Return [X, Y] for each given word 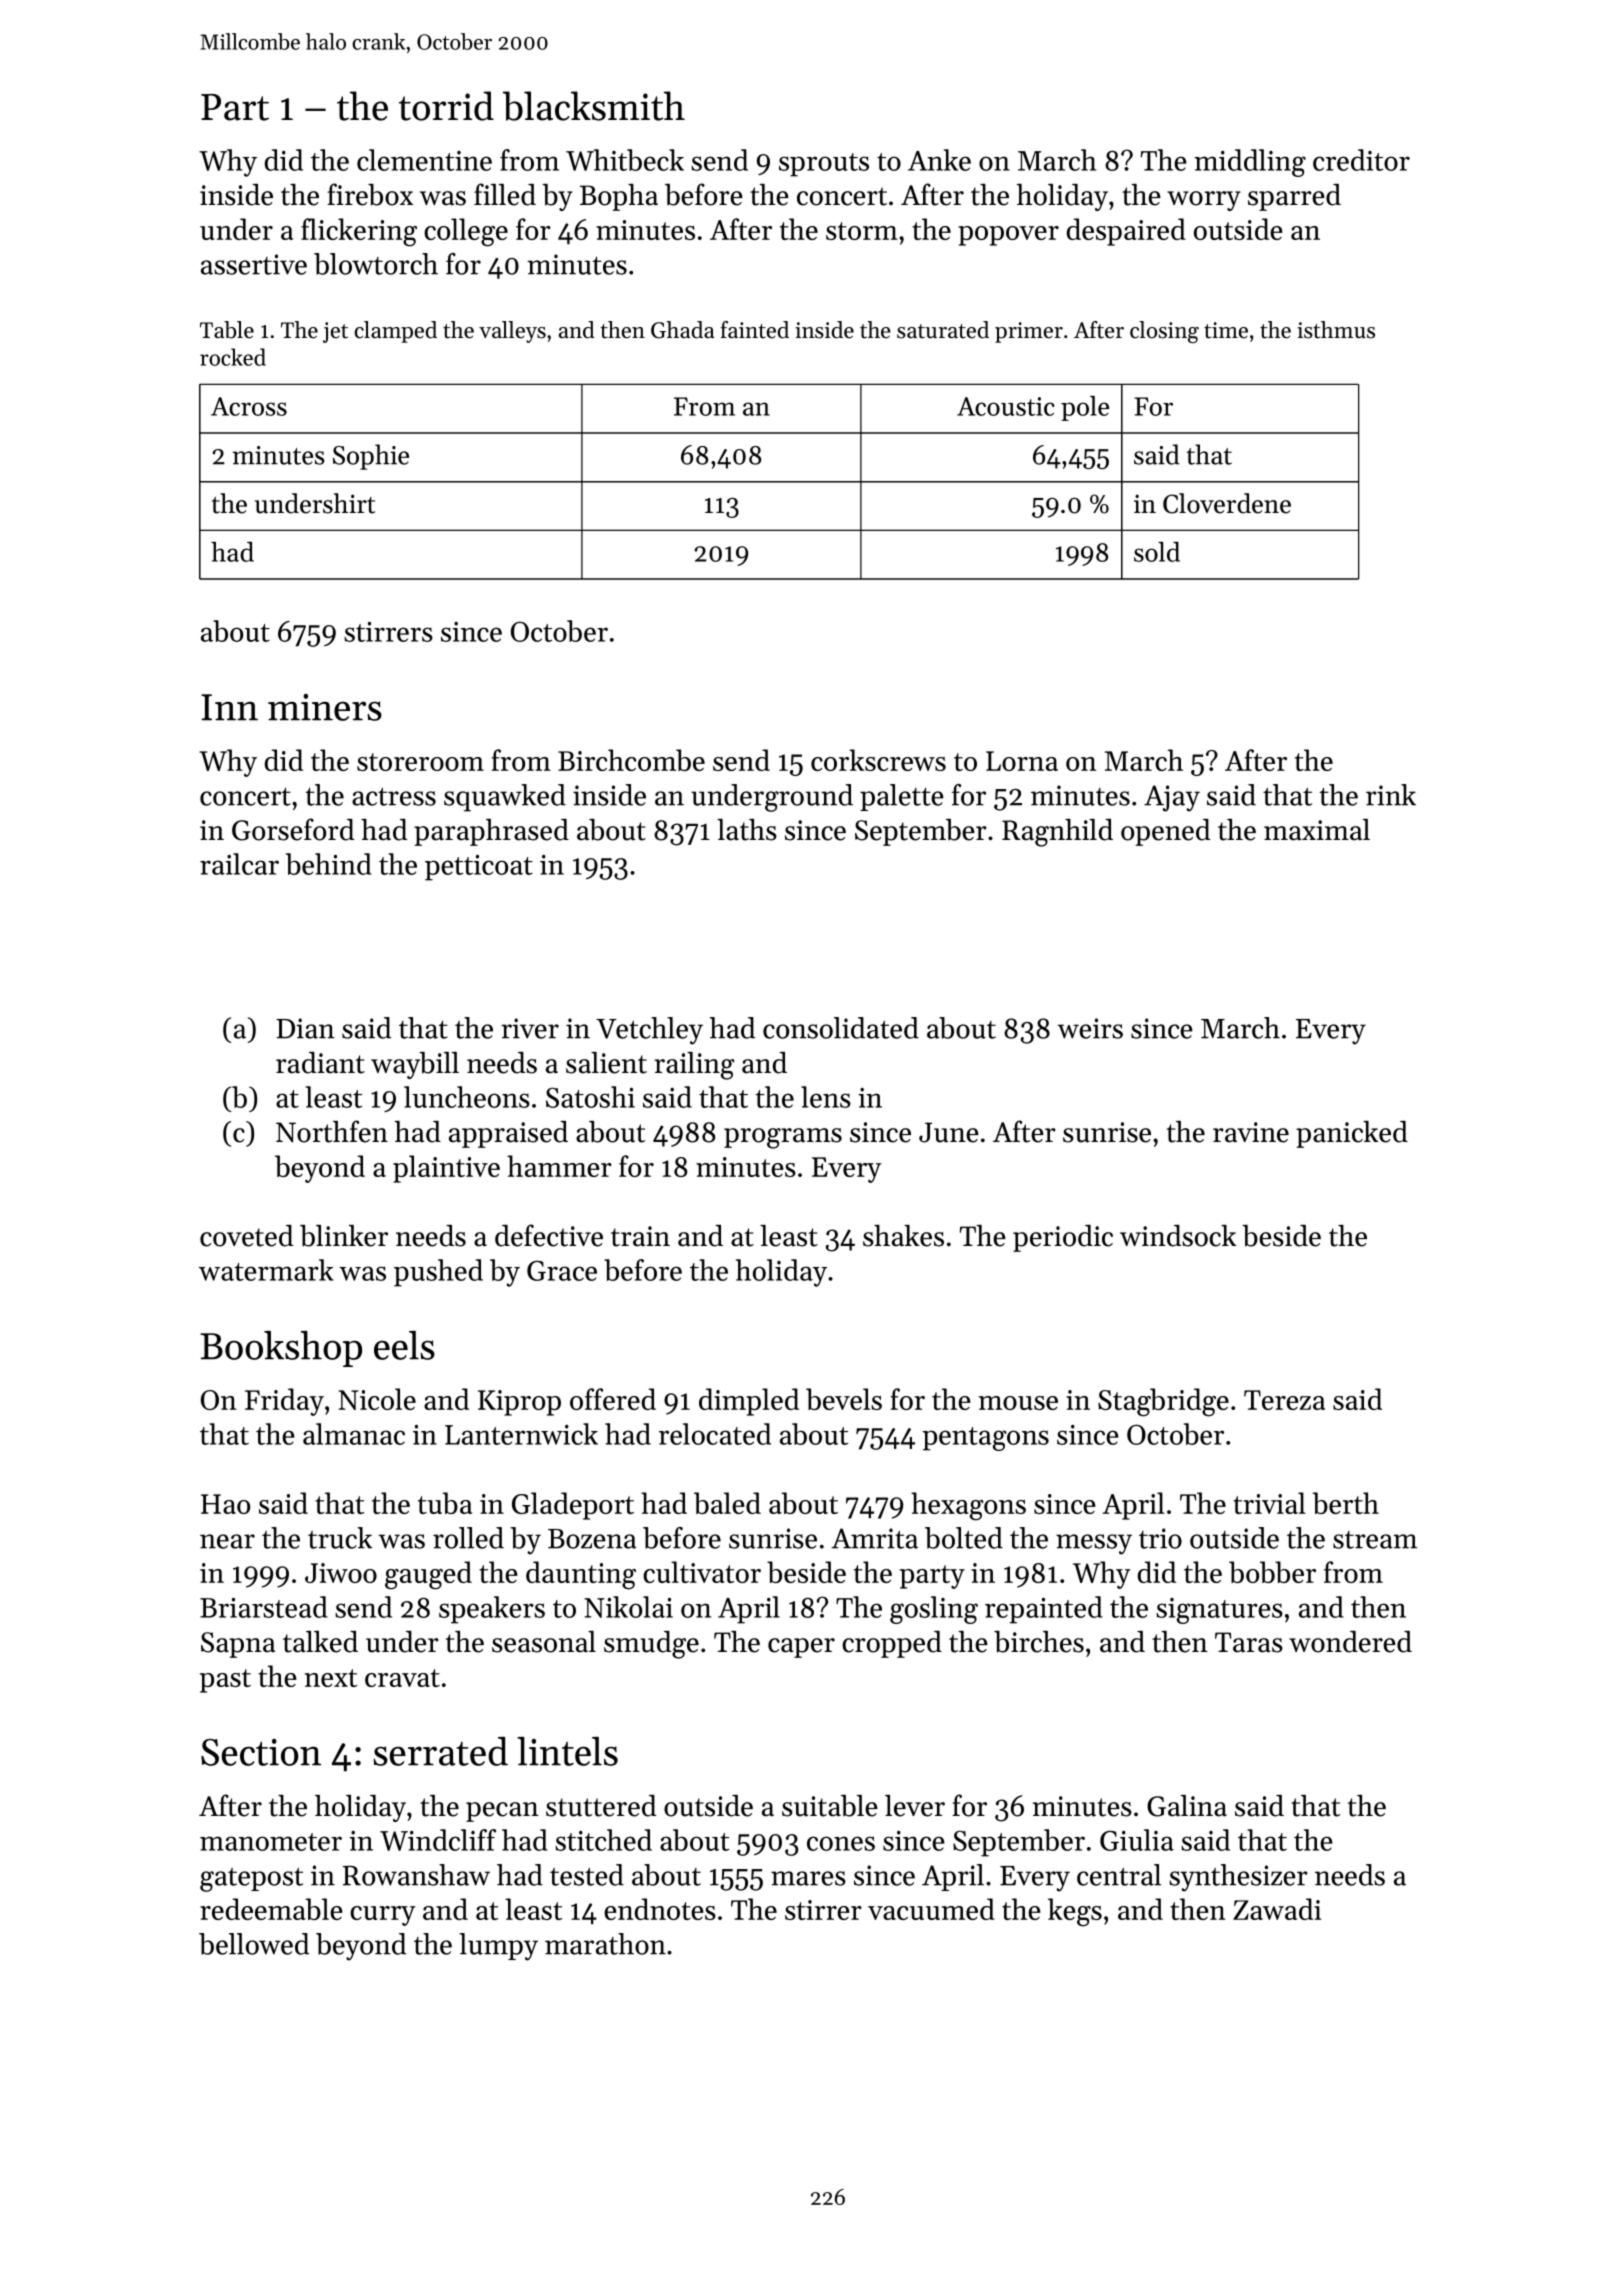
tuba [445, 1503]
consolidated [841, 1028]
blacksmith [594, 106]
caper [801, 1648]
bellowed [254, 1944]
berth [1345, 1503]
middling [1250, 163]
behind [329, 864]
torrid [446, 106]
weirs [1090, 1028]
